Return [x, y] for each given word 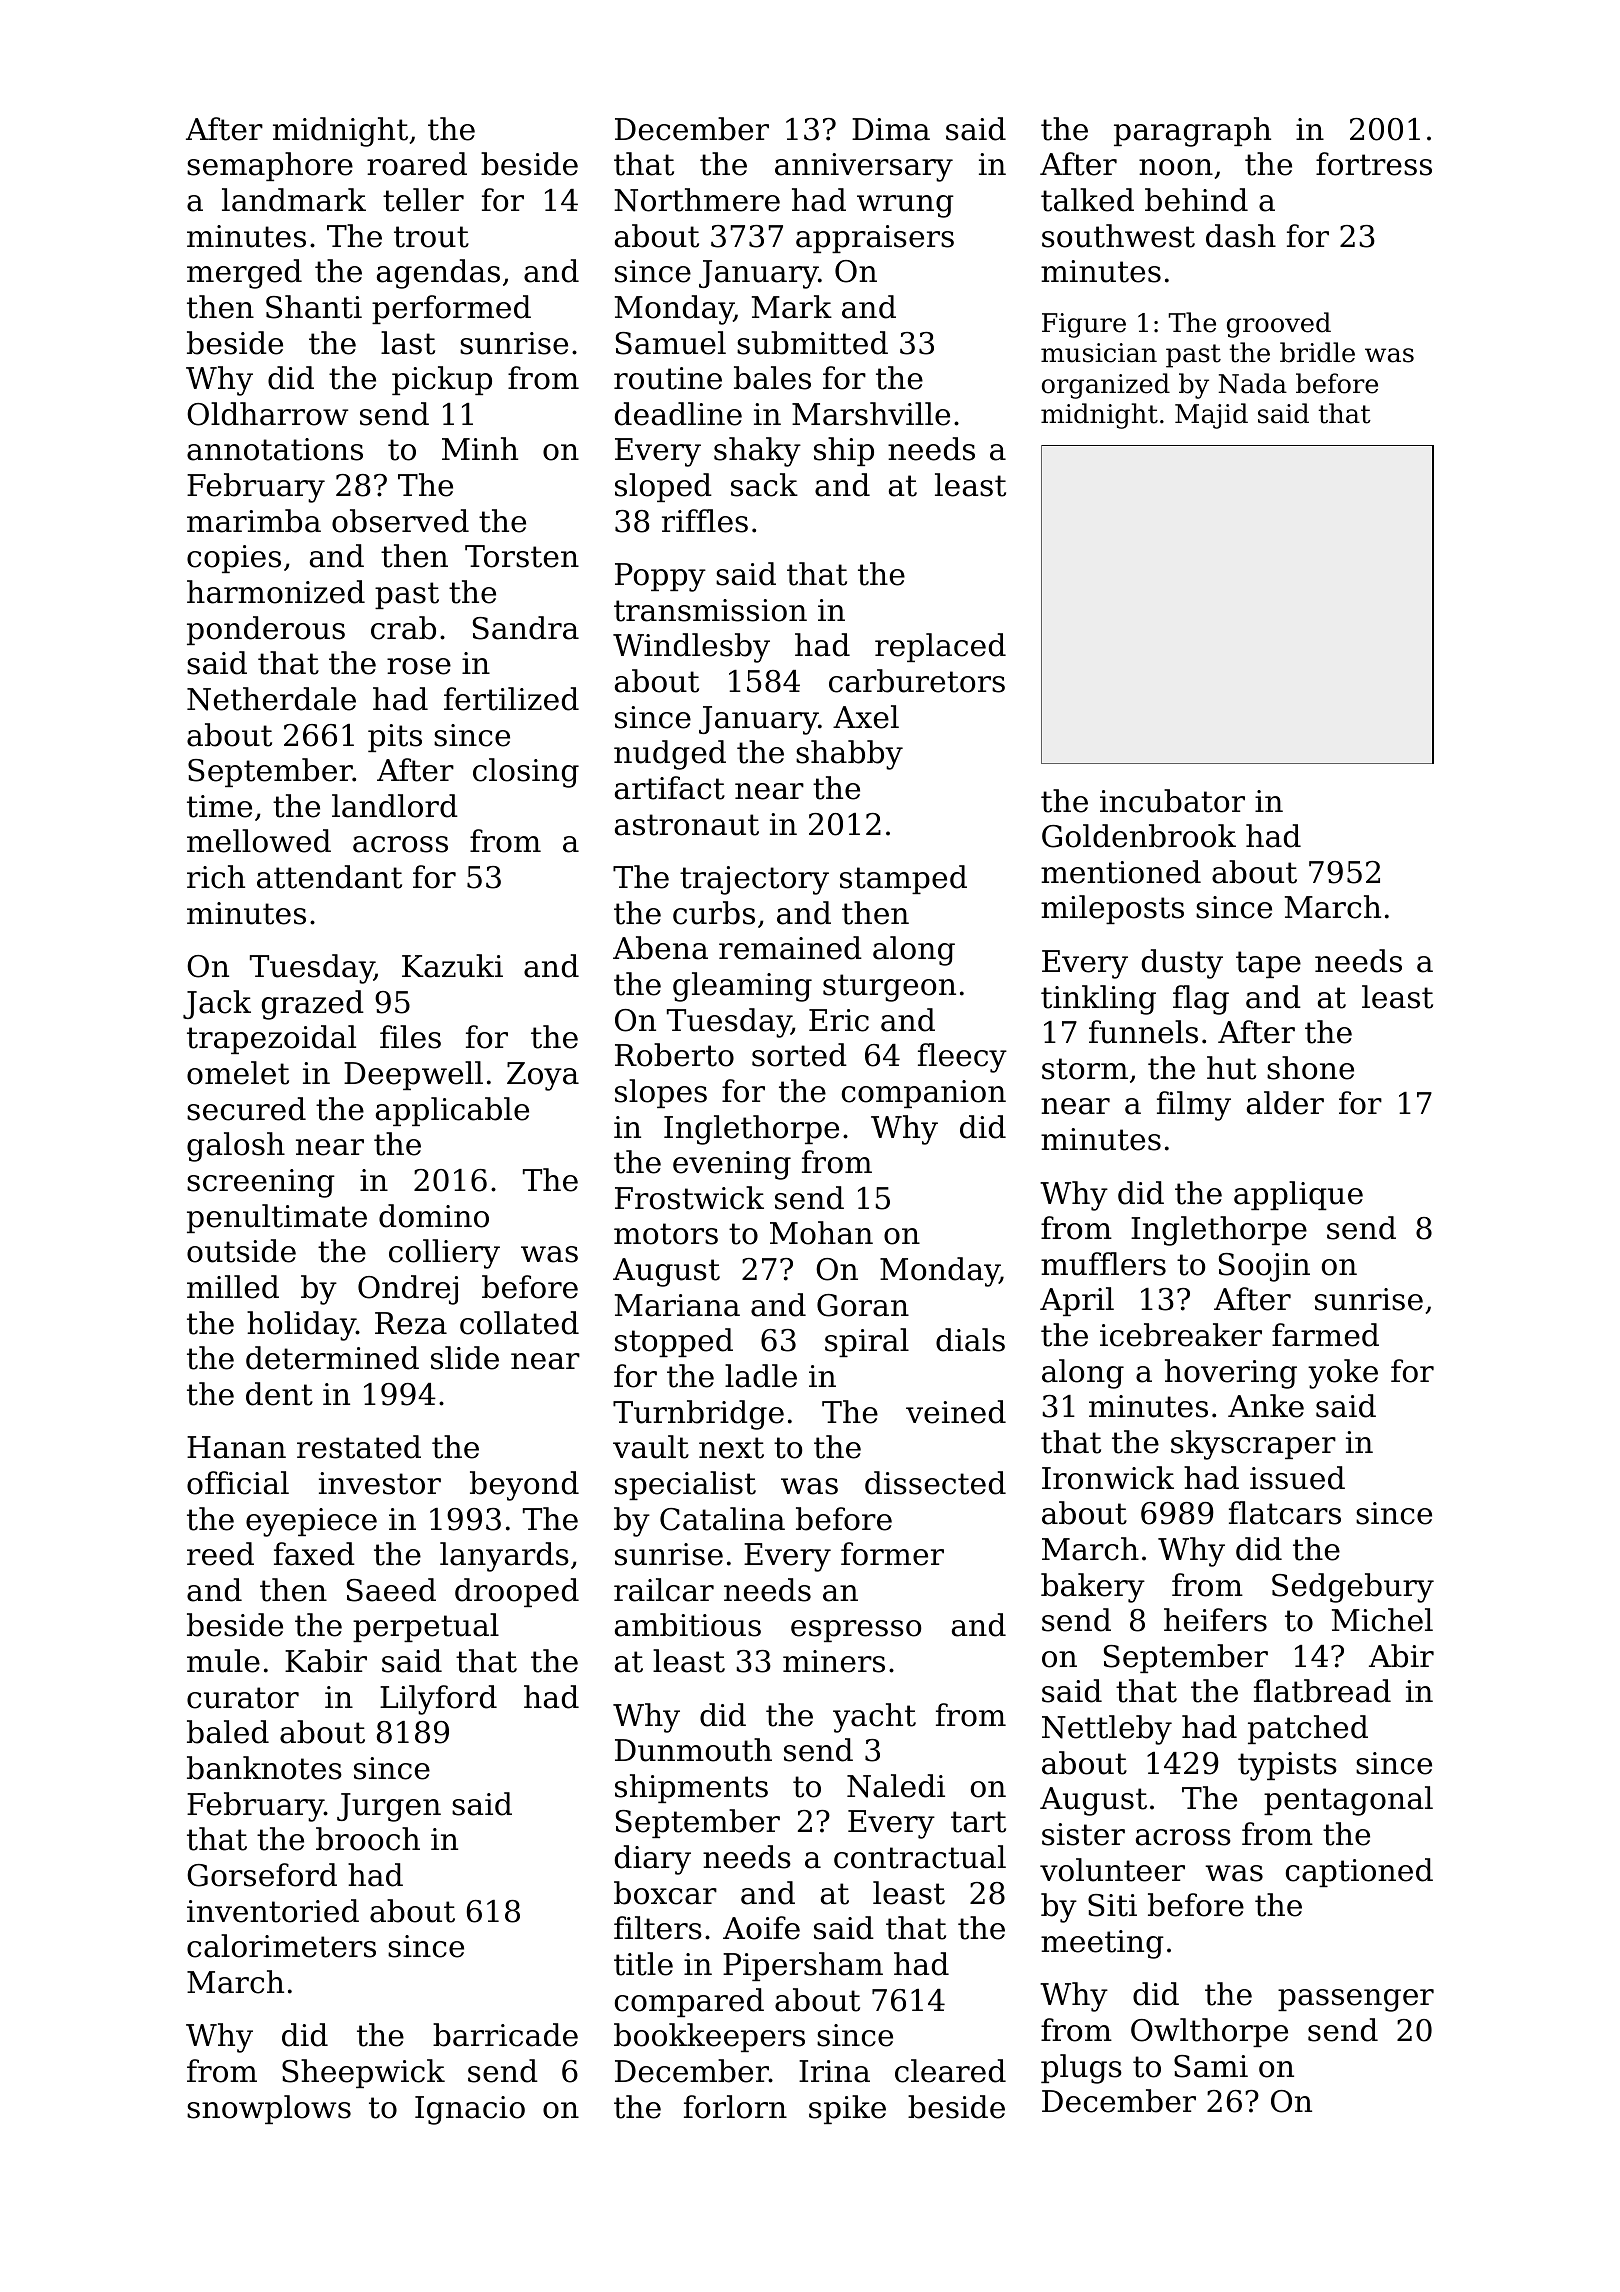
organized [1106, 386]
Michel [1382, 1620]
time [219, 806]
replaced [940, 647]
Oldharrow [267, 414]
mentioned [1121, 872]
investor [380, 1483]
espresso [856, 1631]
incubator [1172, 801]
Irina [834, 2071]
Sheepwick [363, 2073]
